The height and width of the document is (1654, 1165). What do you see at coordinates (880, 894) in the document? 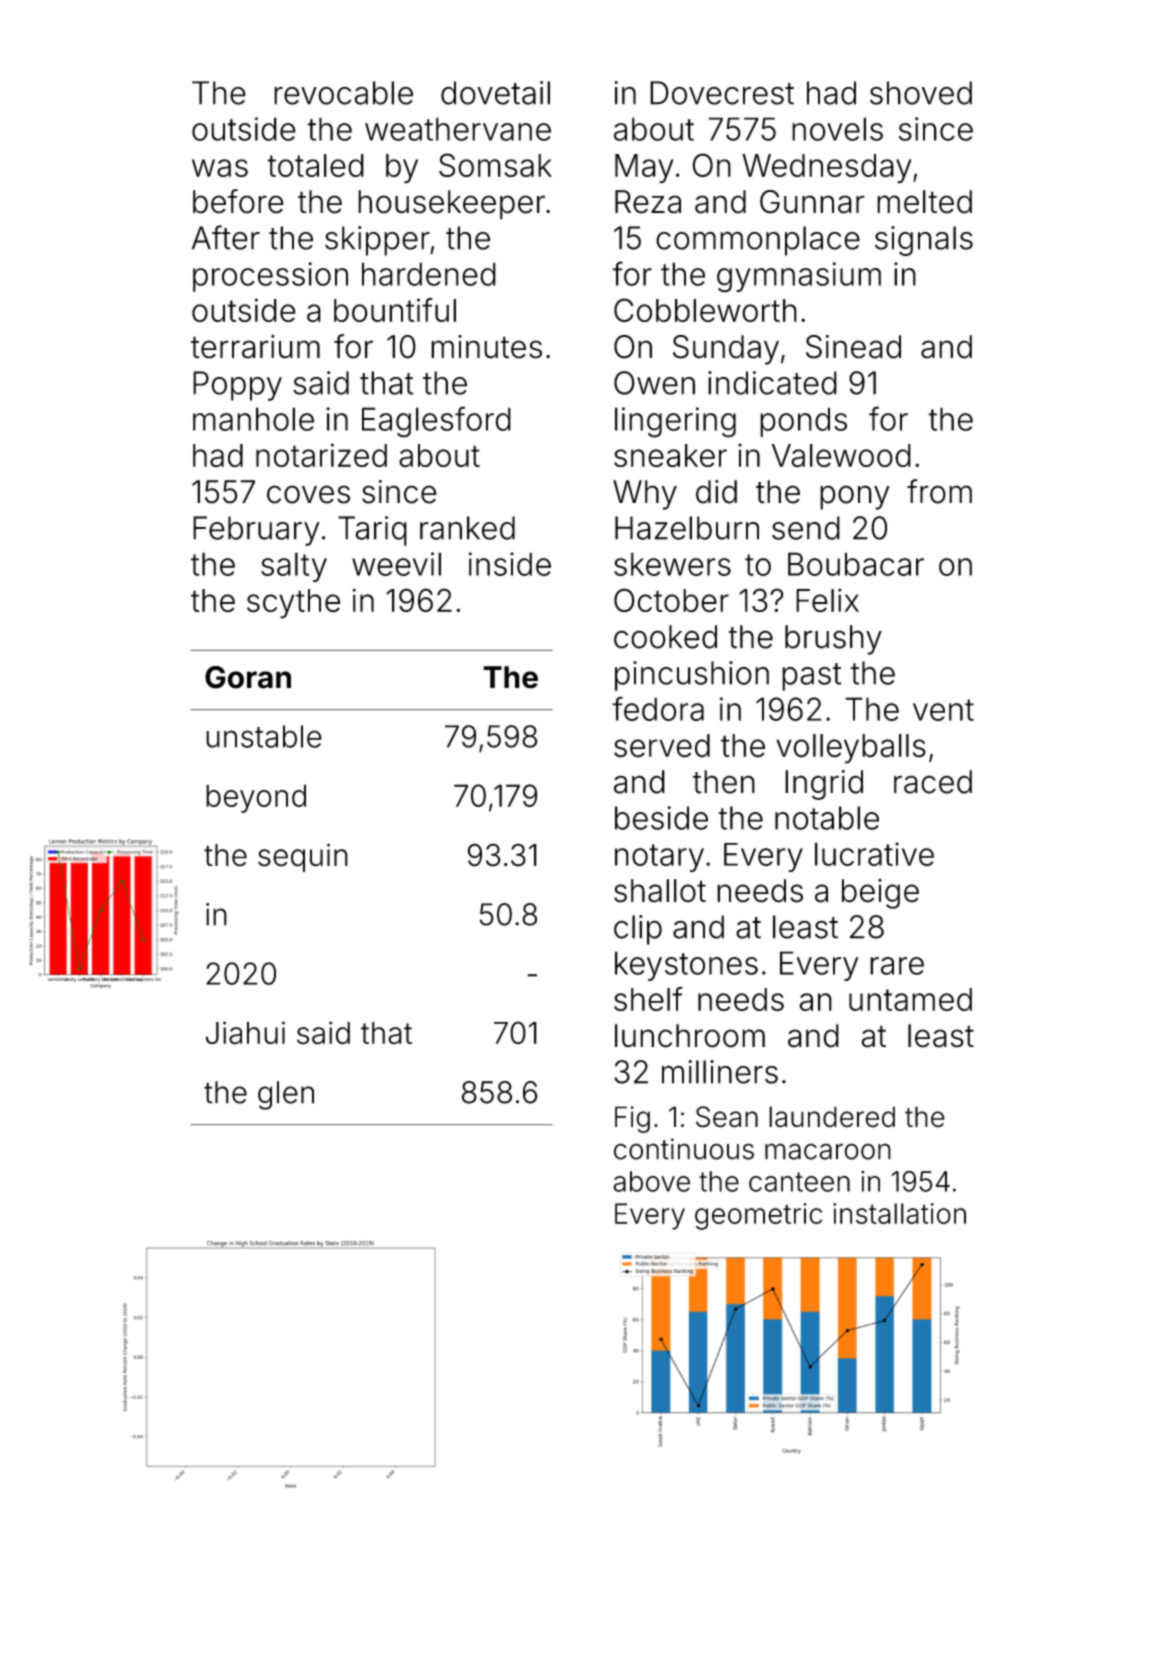
I see `beige` at bounding box center [880, 894].
